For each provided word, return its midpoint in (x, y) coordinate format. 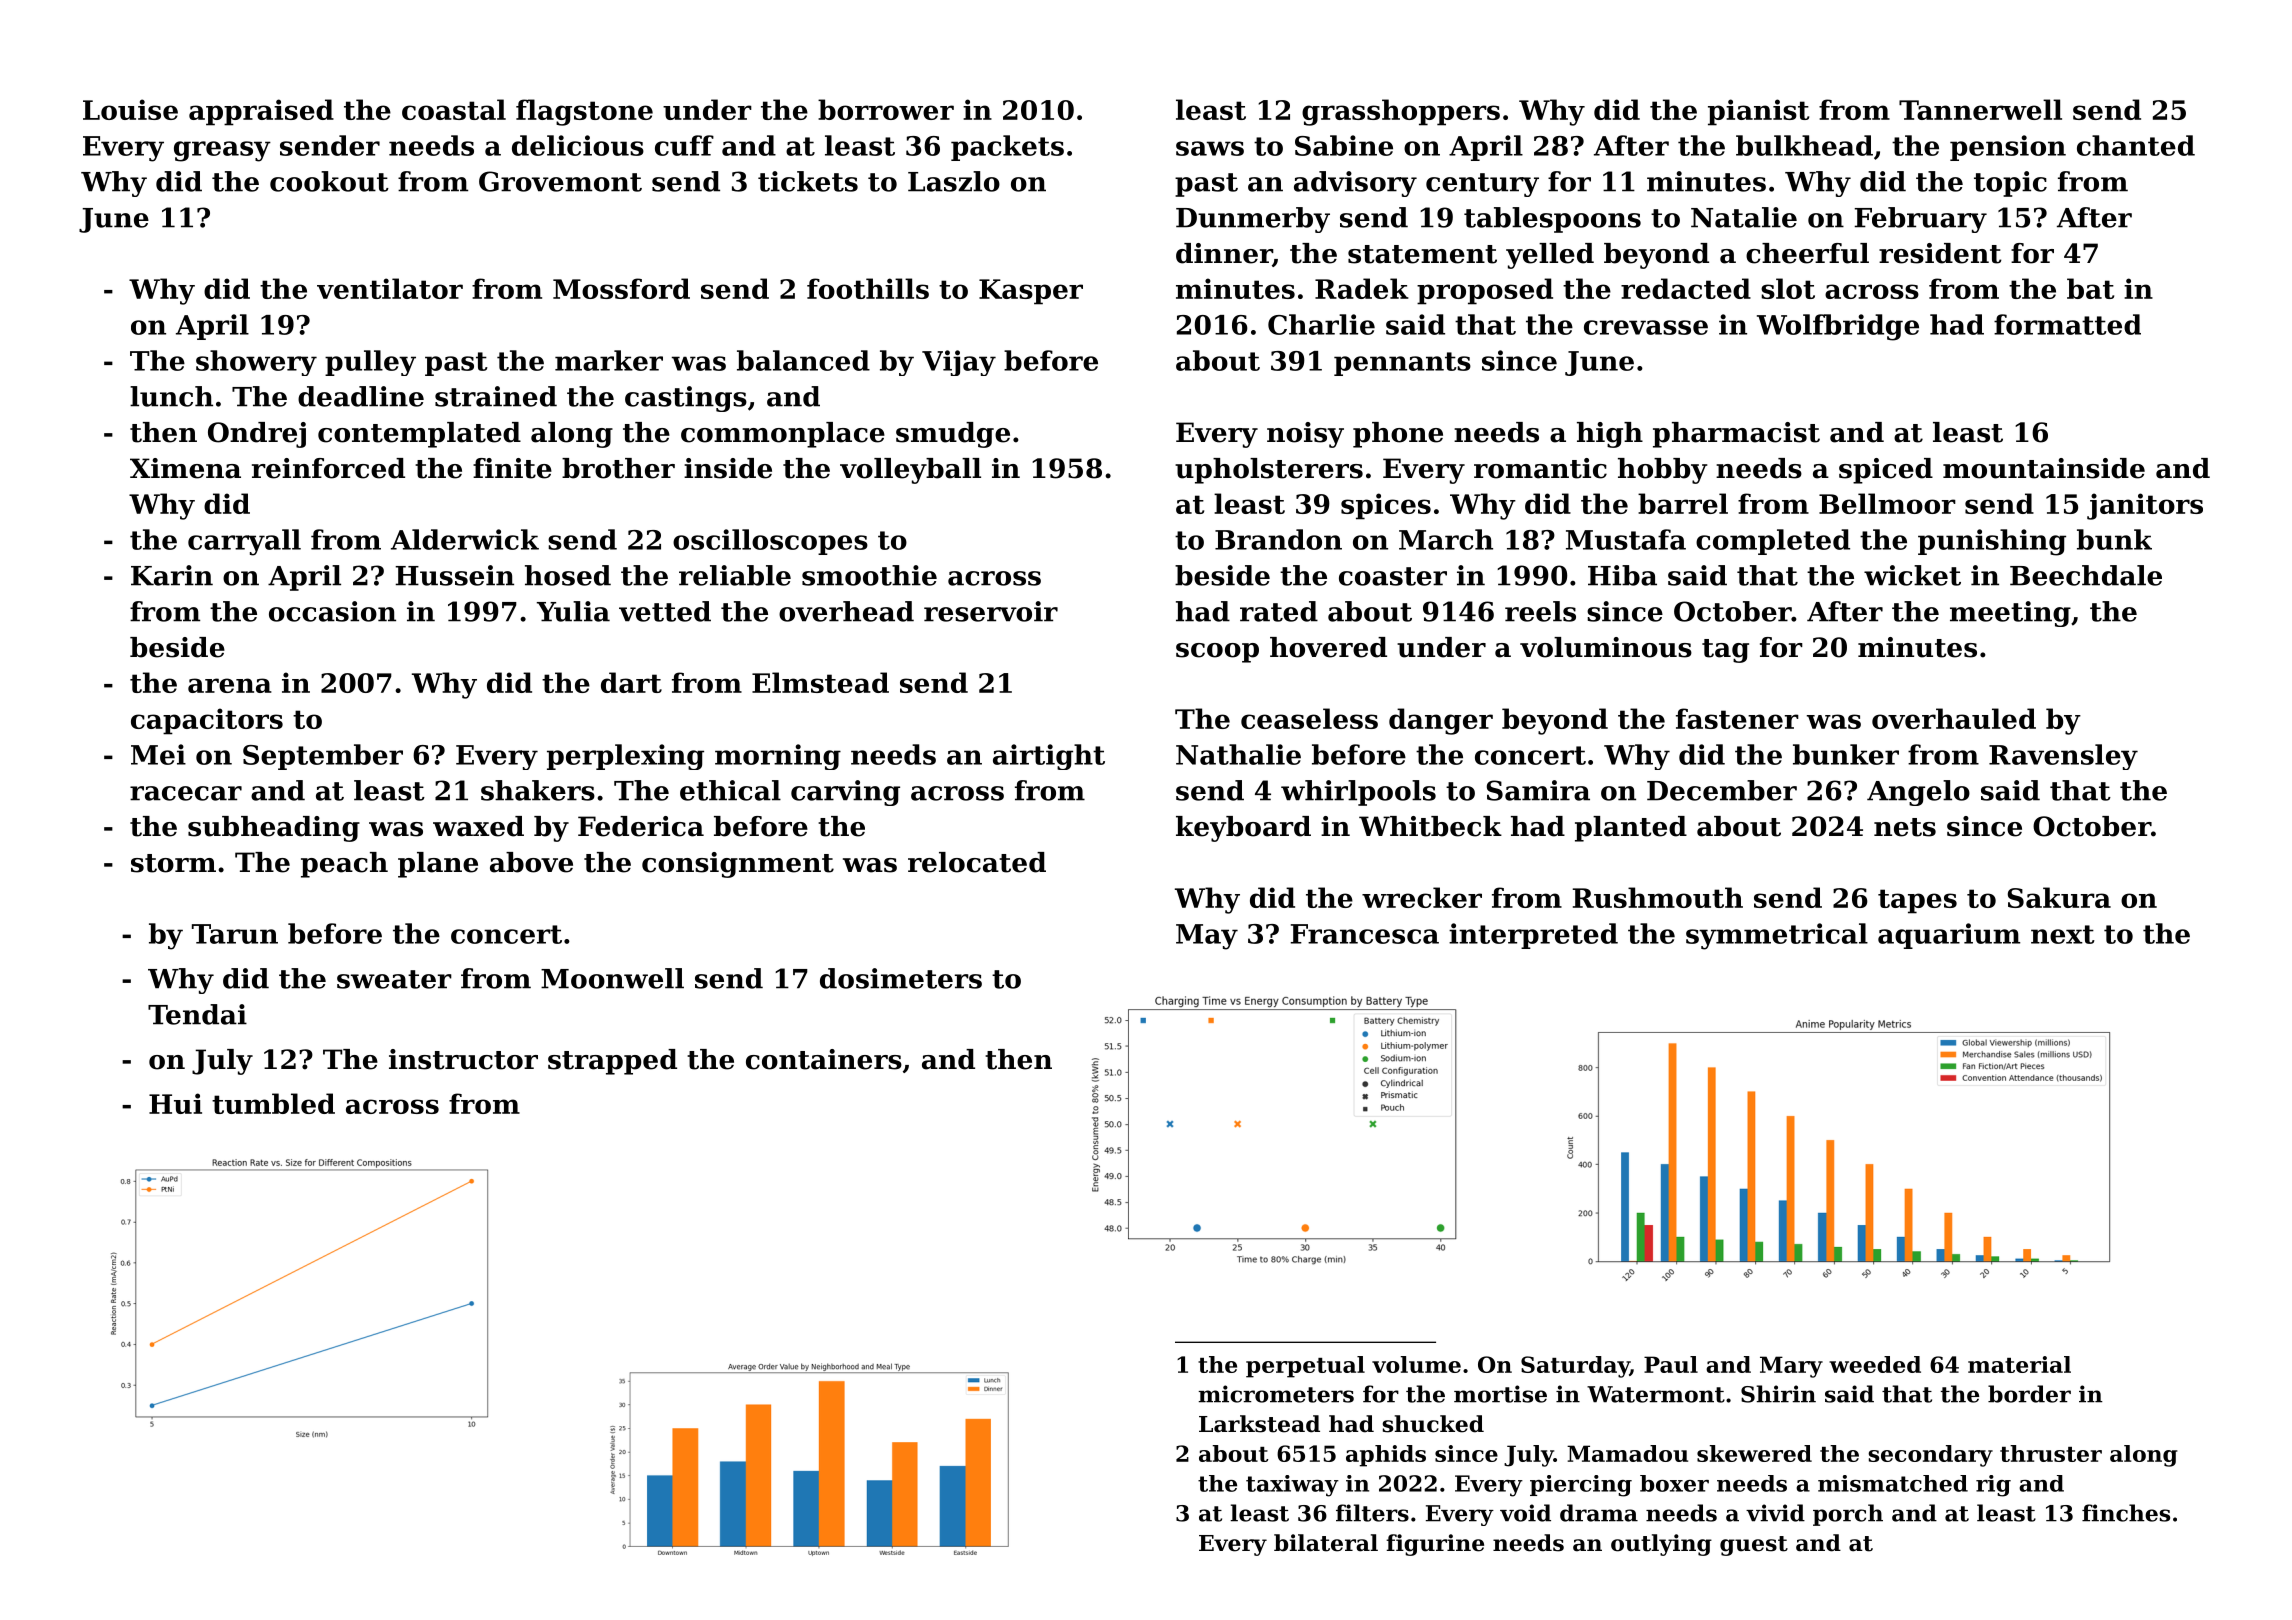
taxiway (1292, 1486)
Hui (175, 1103)
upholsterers (1269, 471)
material (2019, 1364)
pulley (370, 363)
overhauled (1954, 718)
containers (824, 1059)
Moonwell (612, 978)
